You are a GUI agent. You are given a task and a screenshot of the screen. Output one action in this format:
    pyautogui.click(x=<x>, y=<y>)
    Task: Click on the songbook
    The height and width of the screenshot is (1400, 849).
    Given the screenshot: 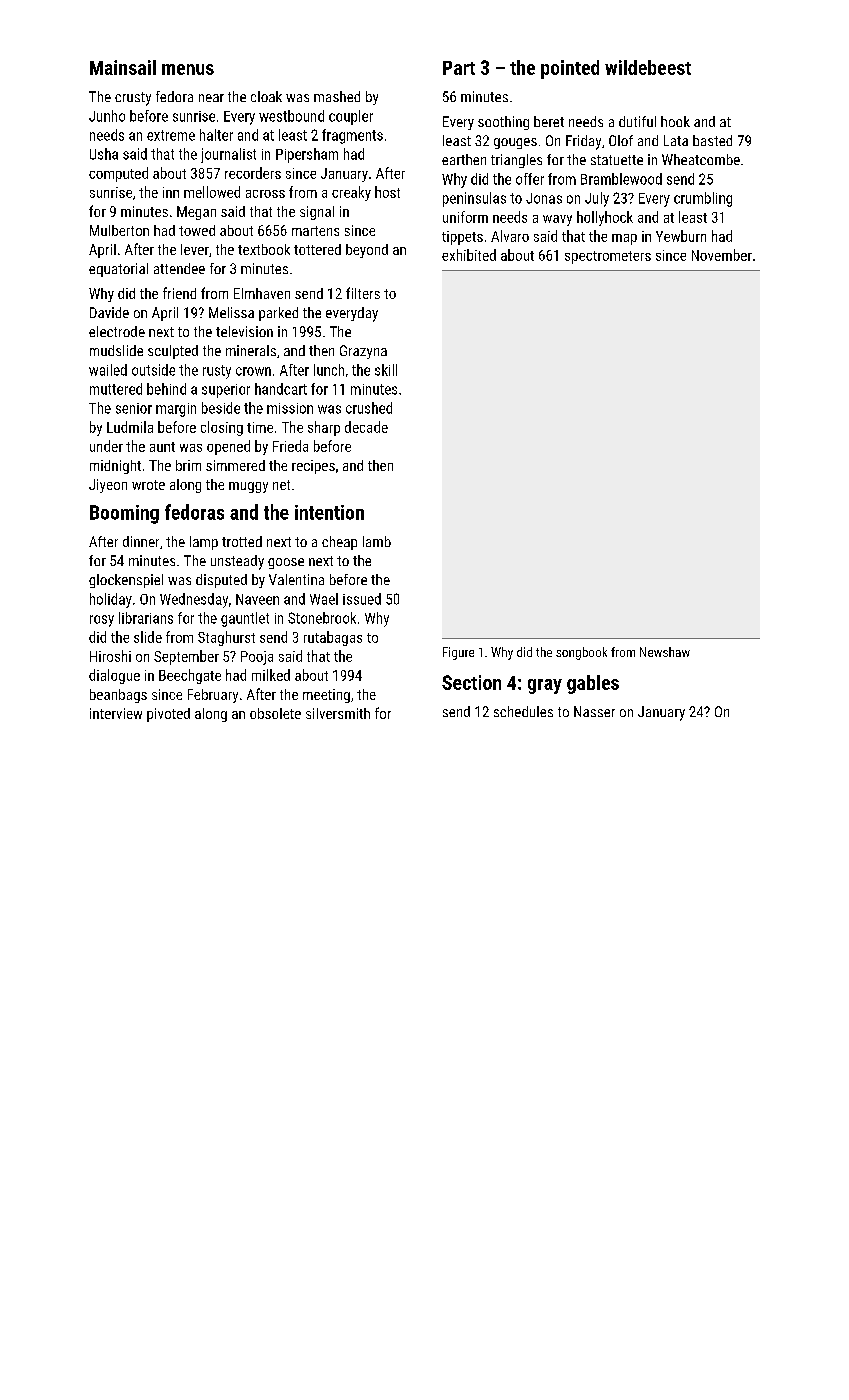 What is the action you would take?
    pyautogui.click(x=581, y=653)
